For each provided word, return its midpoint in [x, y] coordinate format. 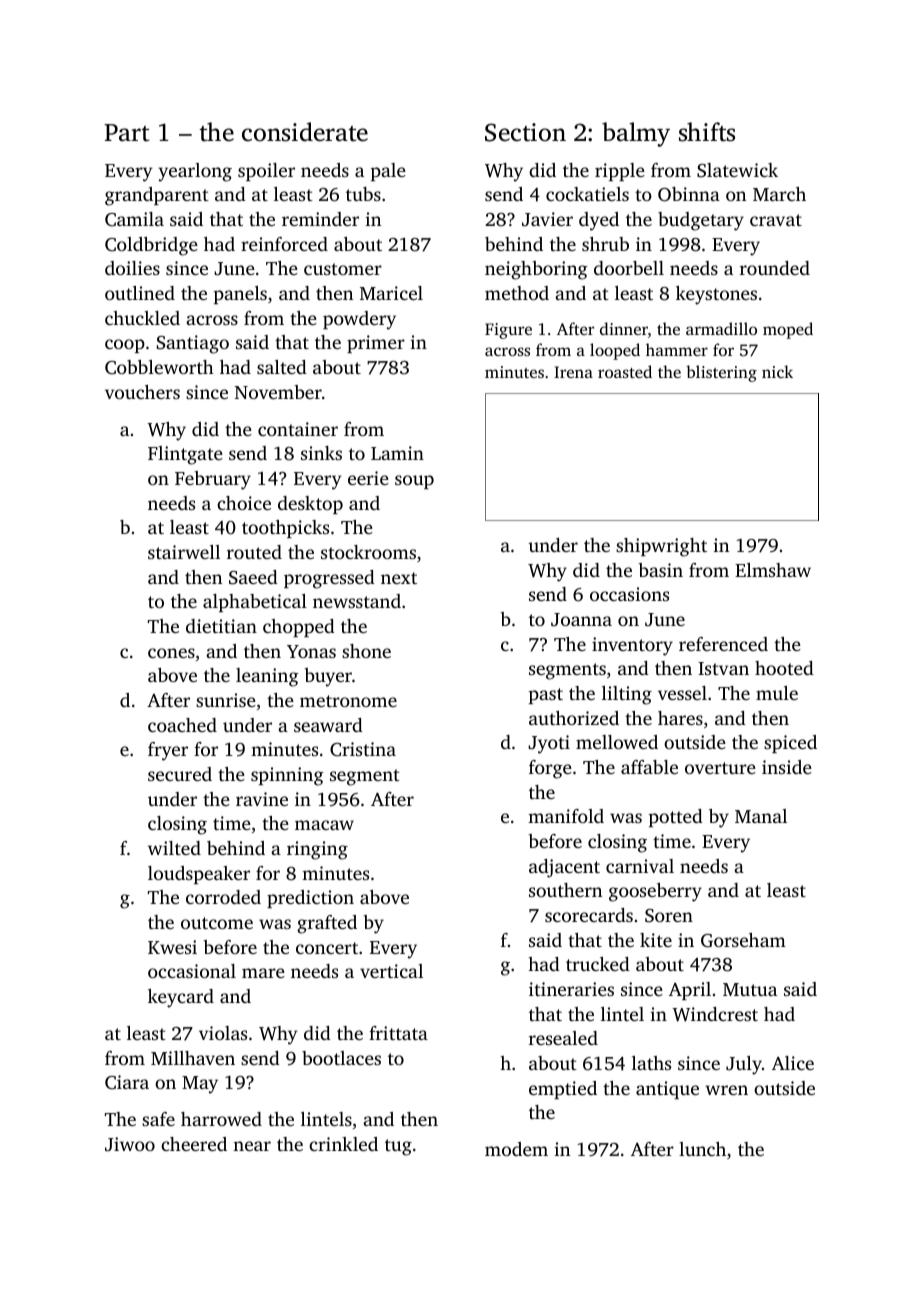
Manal [761, 816]
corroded [223, 897]
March [779, 194]
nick [777, 371]
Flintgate [185, 455]
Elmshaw [773, 570]
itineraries [571, 989]
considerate [305, 132]
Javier [547, 219]
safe [158, 1119]
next [399, 578]
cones [171, 653]
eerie [368, 478]
